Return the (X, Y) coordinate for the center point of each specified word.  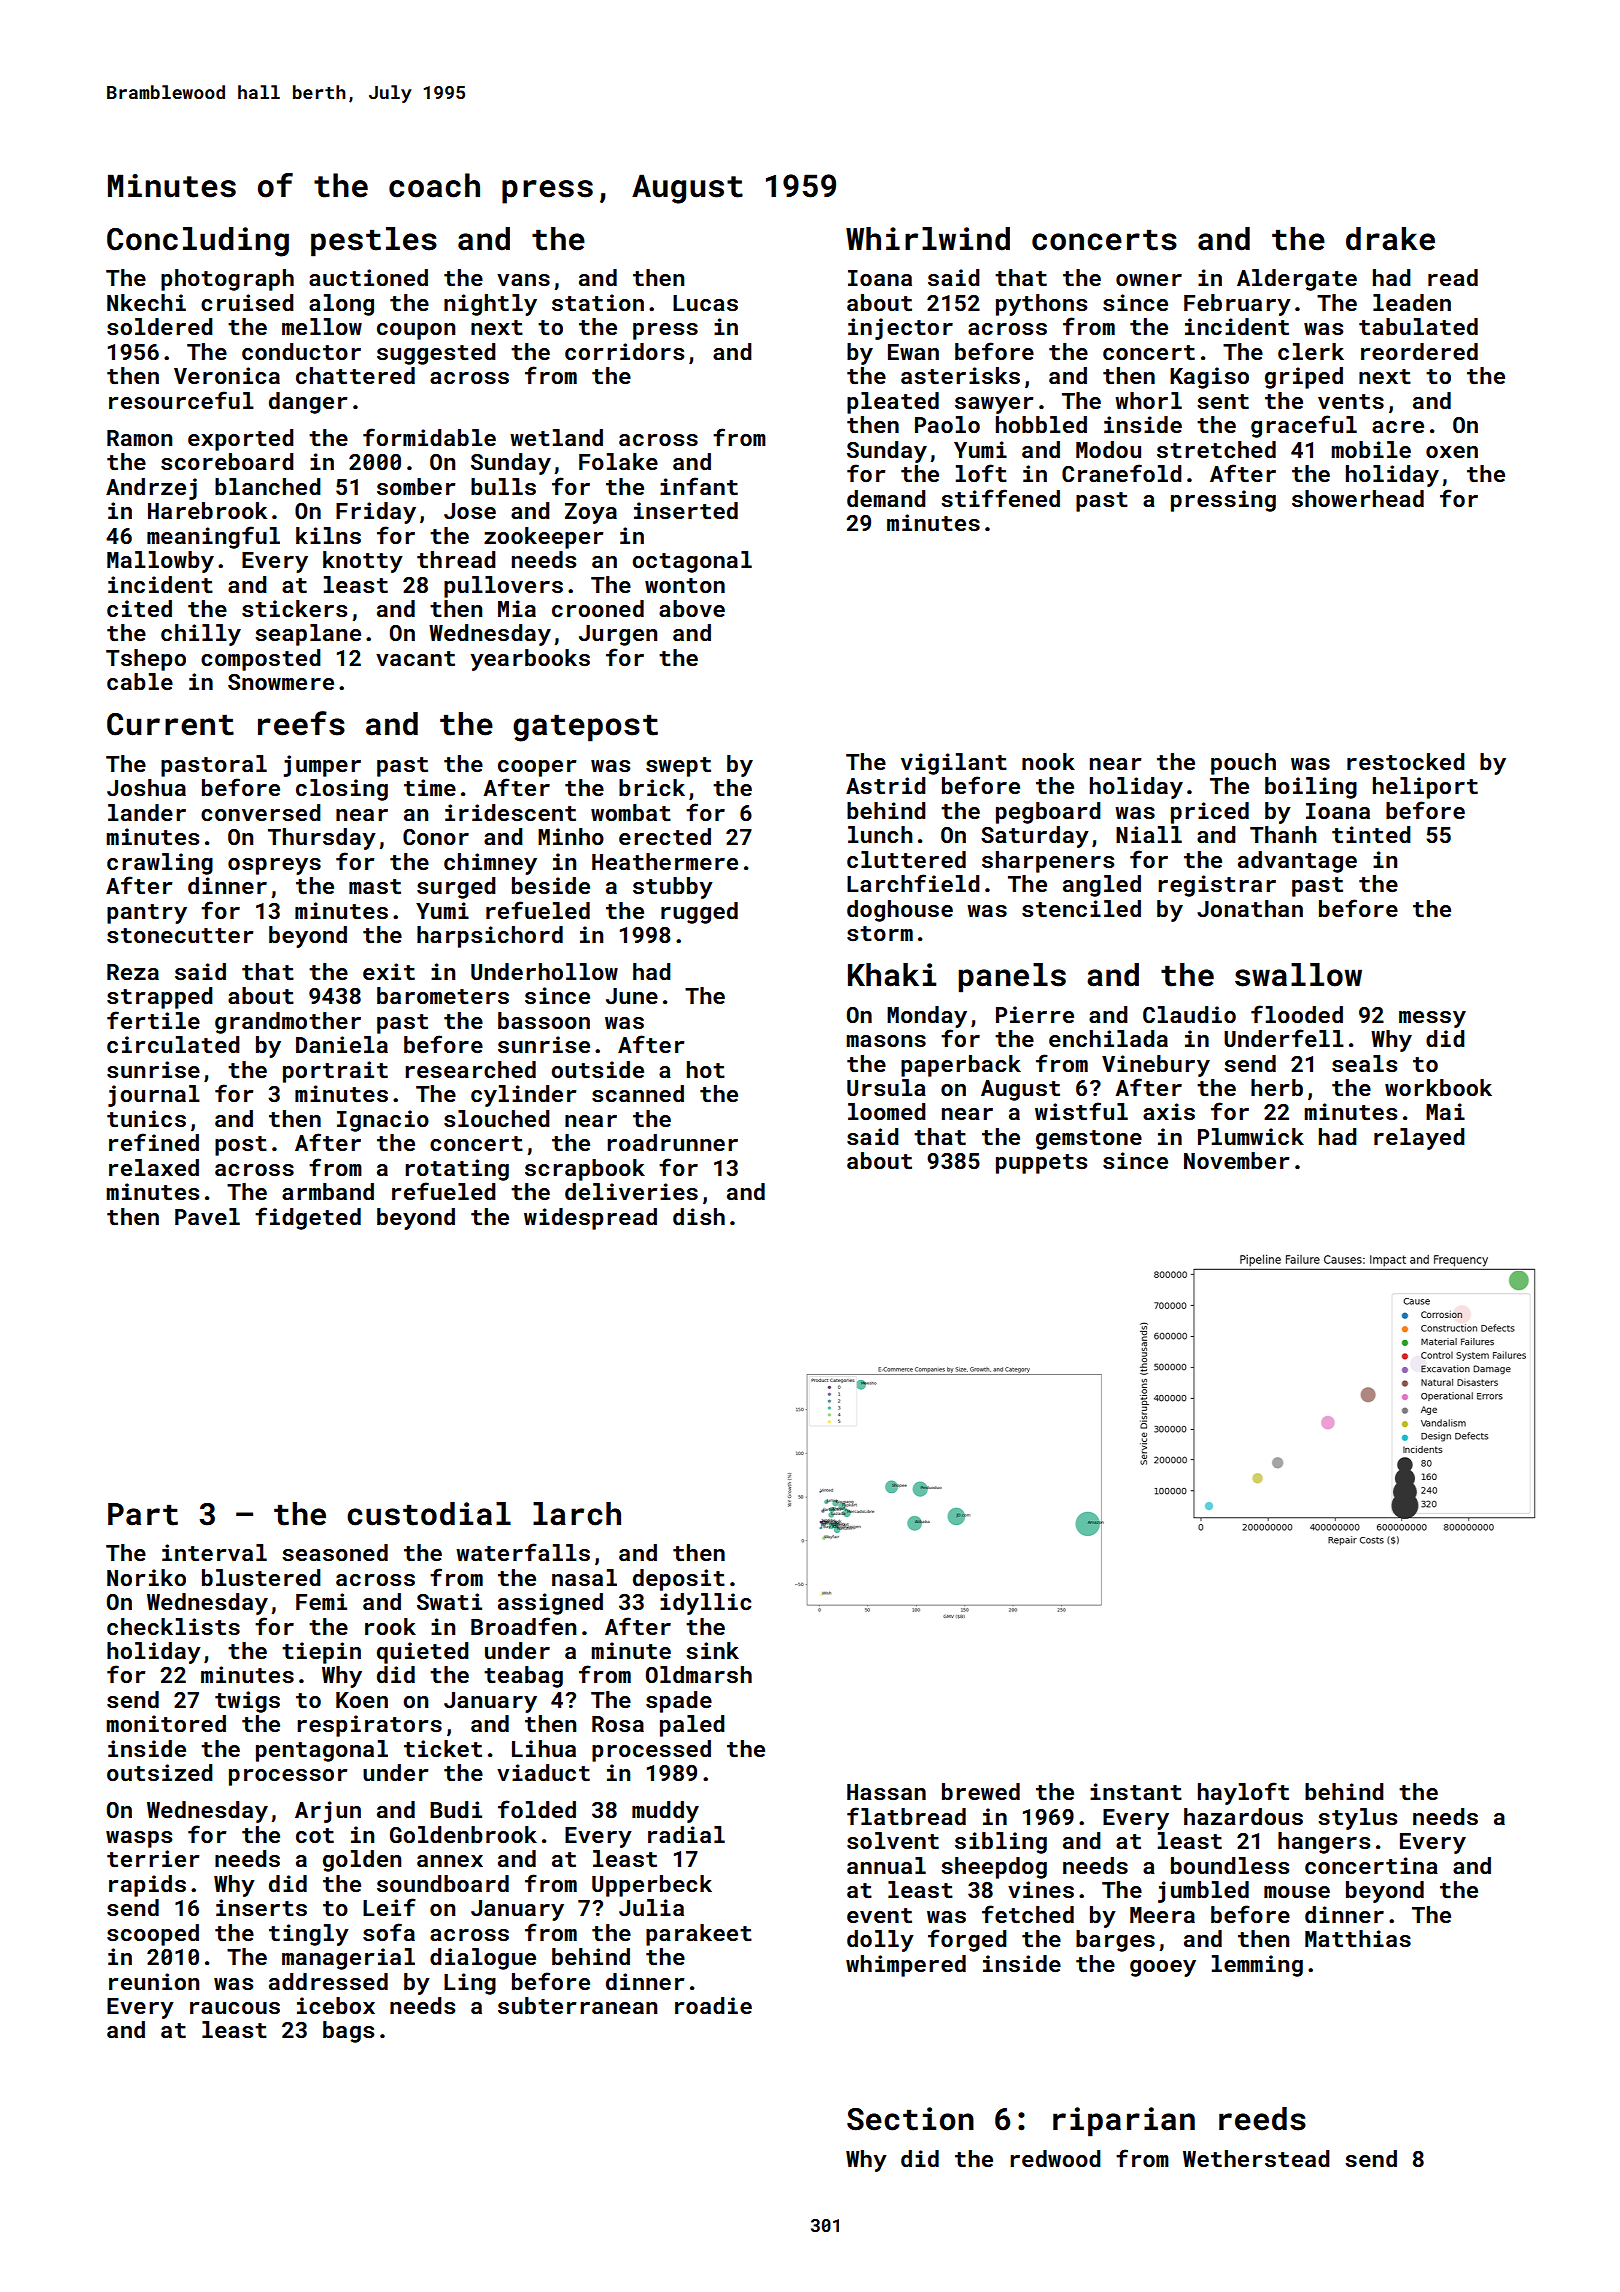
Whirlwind (928, 239)
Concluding (198, 242)
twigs (247, 1702)
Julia (651, 1907)
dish (699, 1216)
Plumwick (1251, 1136)
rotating (457, 1170)
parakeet (699, 1935)
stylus (1357, 1819)
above (692, 608)
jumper (322, 766)
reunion (154, 1981)
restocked (1406, 761)
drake (1390, 239)
